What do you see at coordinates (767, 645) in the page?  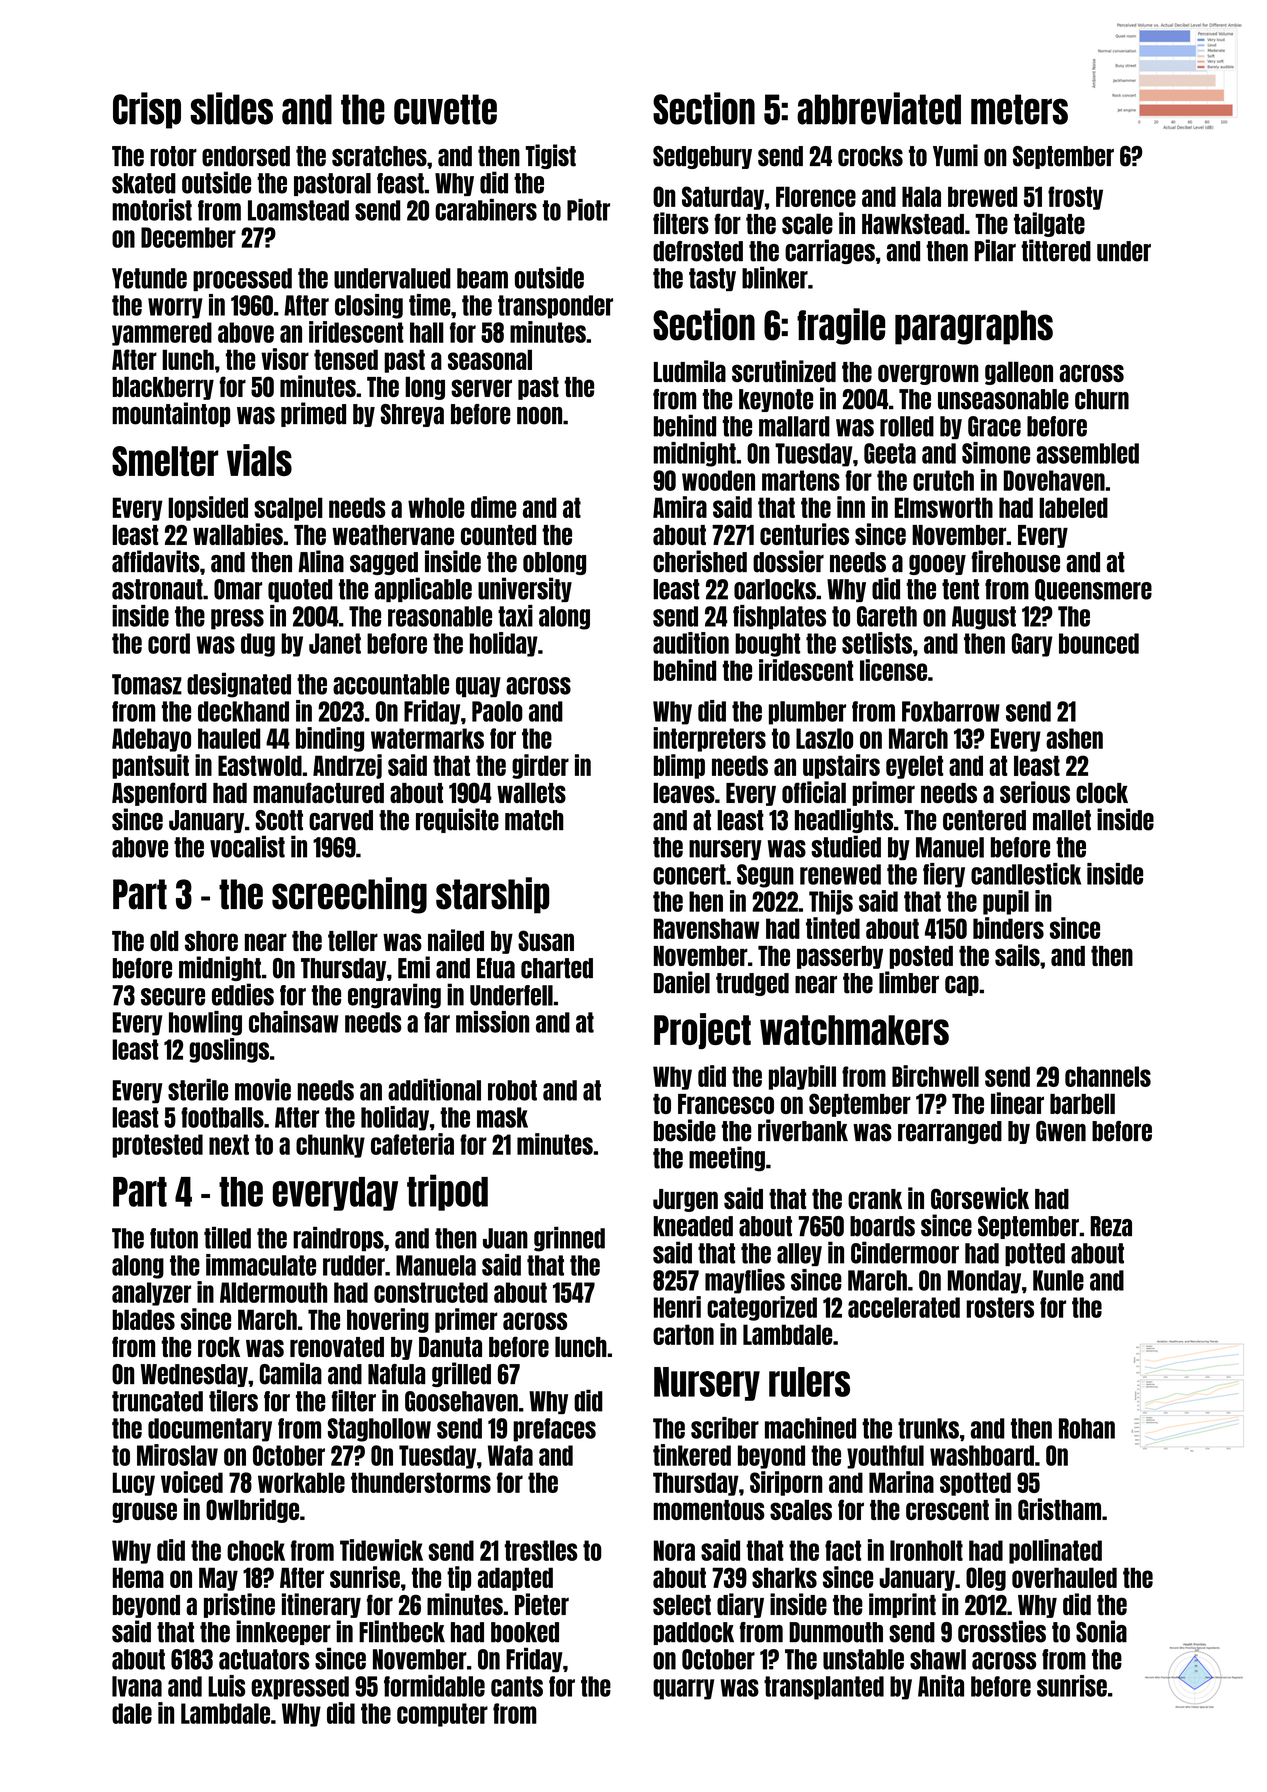 I see `bought` at bounding box center [767, 645].
